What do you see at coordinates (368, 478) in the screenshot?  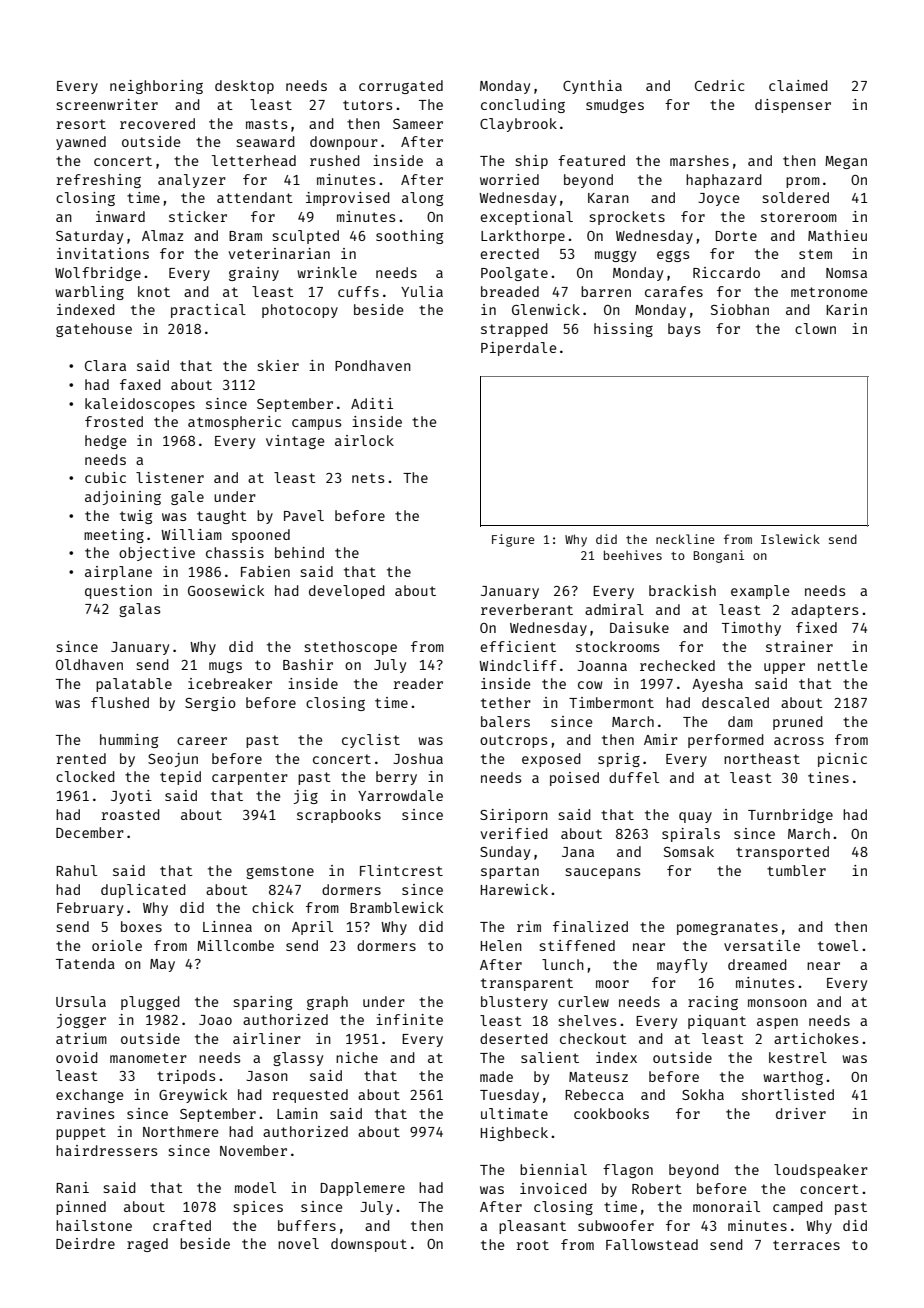 I see `nets` at bounding box center [368, 478].
